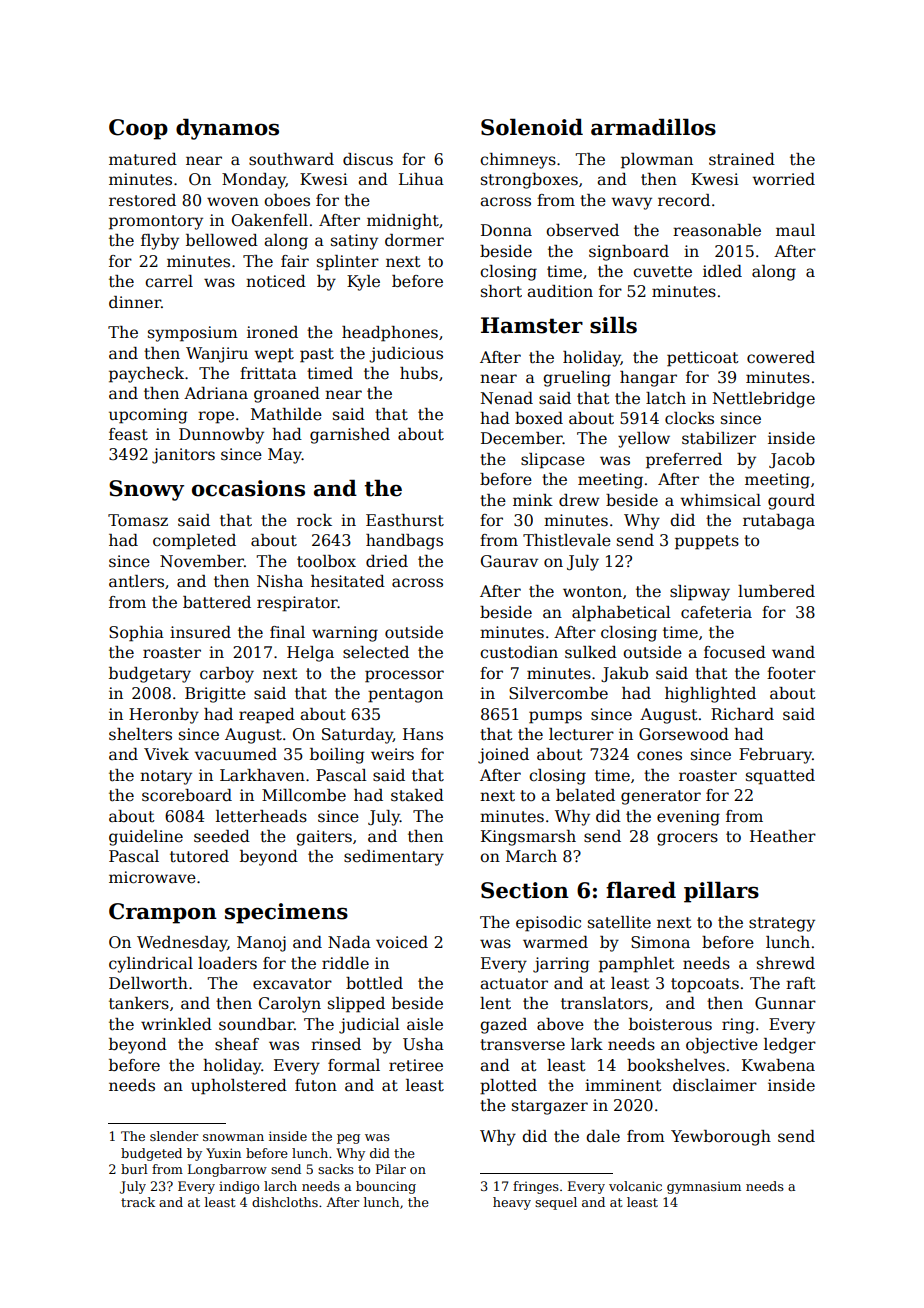  I want to click on guideline, so click(146, 838).
